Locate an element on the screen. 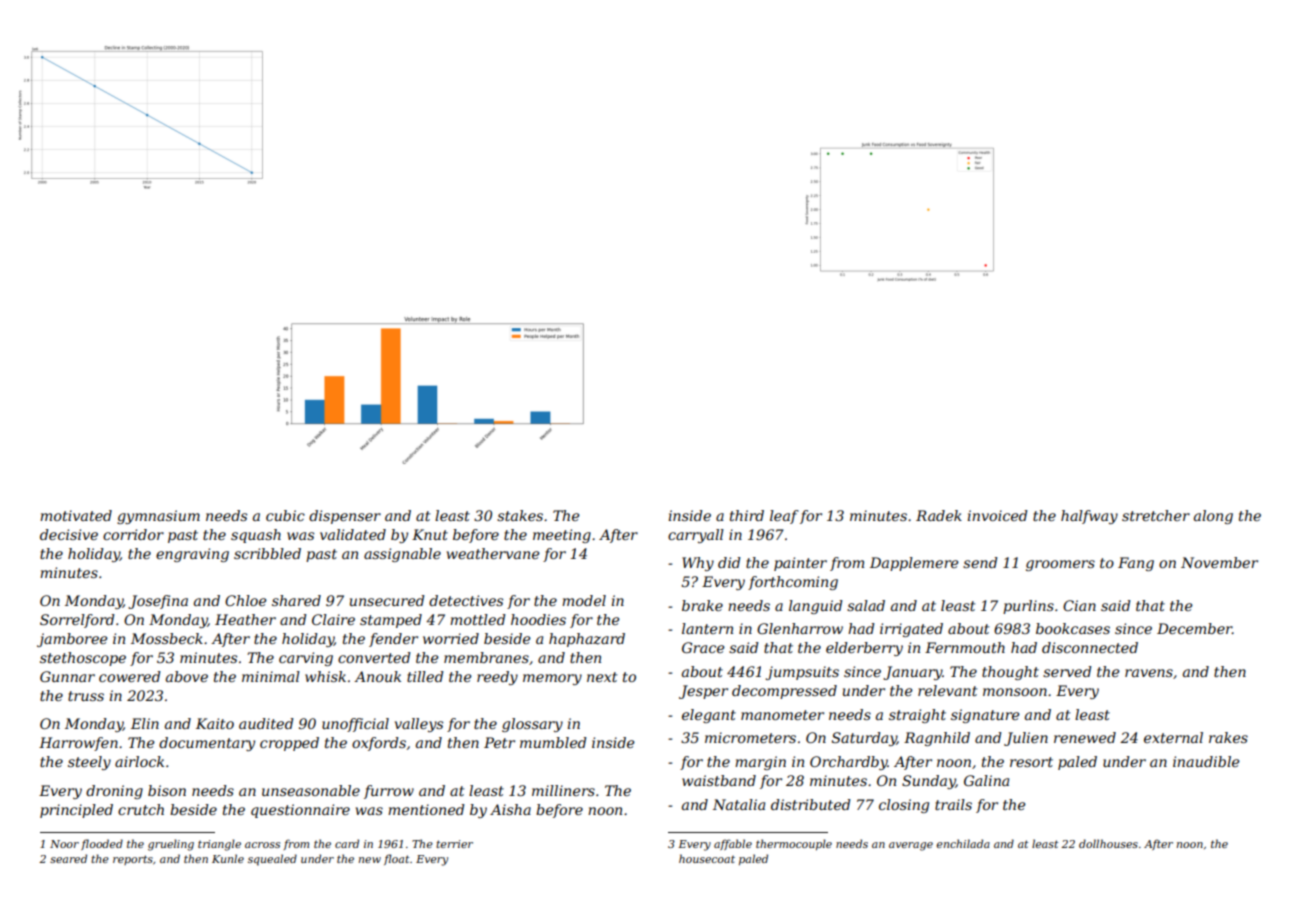  next is located at coordinates (602, 677).
